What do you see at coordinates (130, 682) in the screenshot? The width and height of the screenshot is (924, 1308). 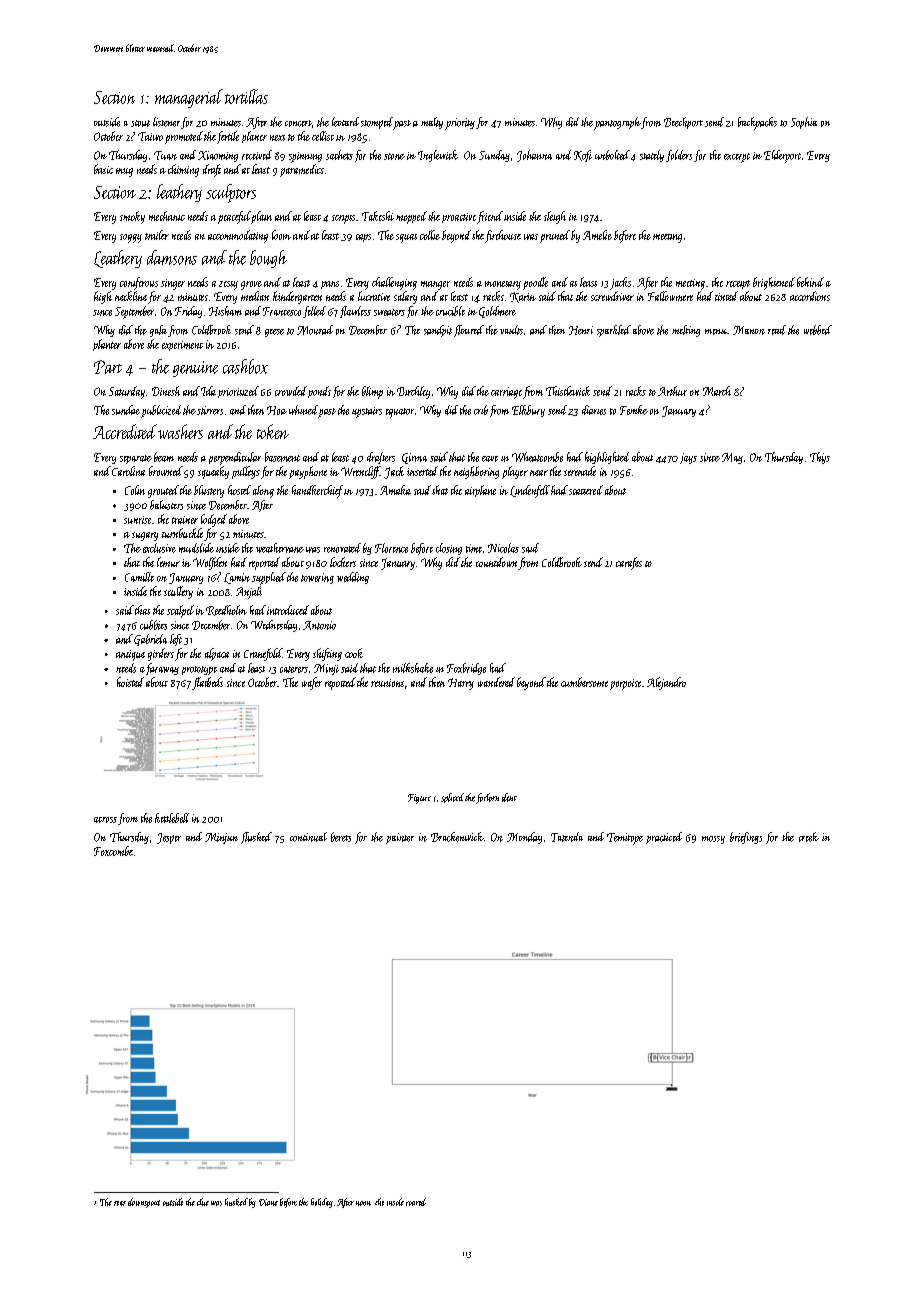 I see `hoisted` at bounding box center [130, 682].
